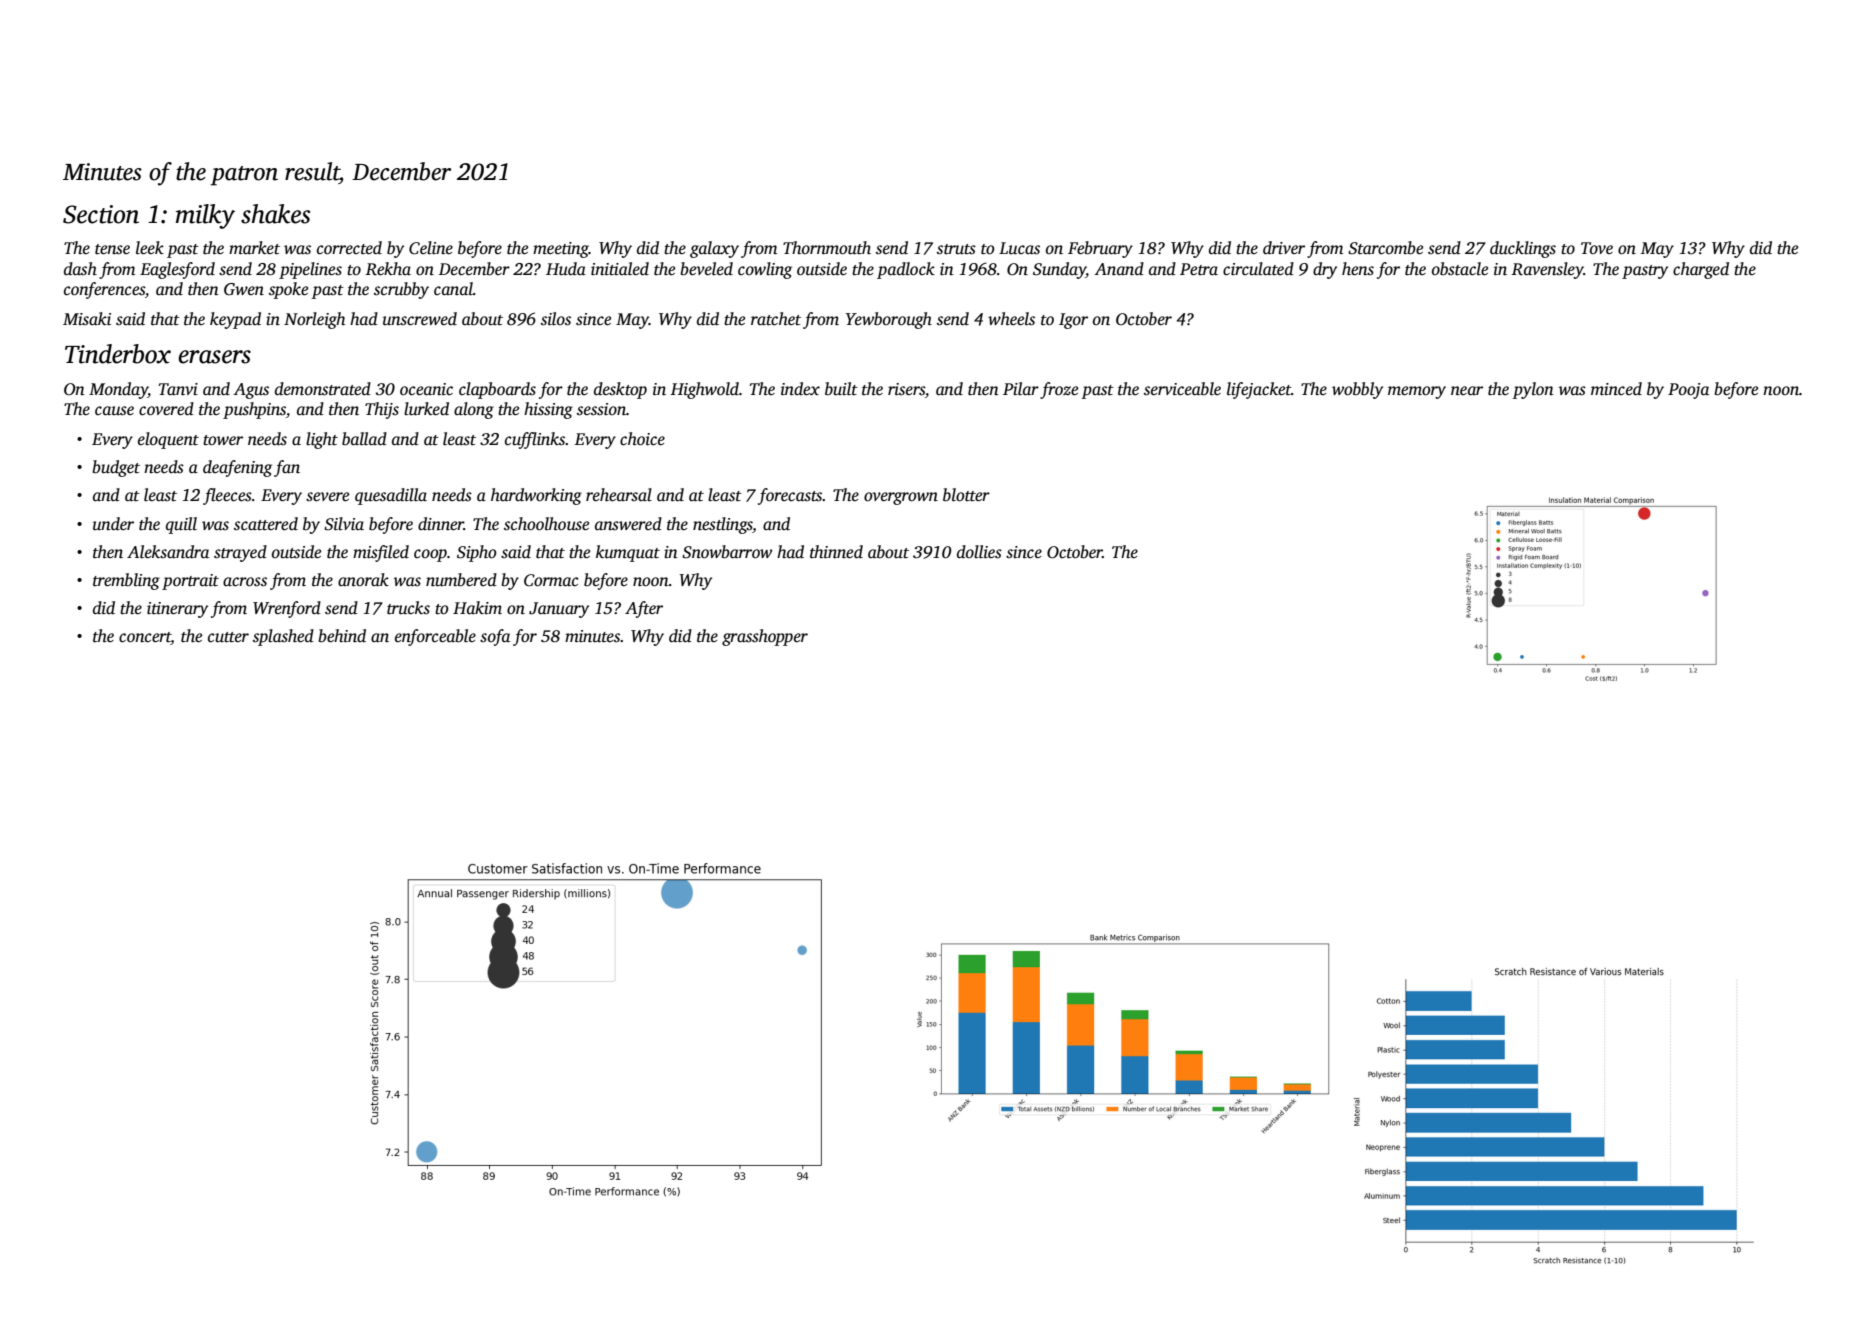 The image size is (1870, 1323). I want to click on dollies, so click(979, 552).
